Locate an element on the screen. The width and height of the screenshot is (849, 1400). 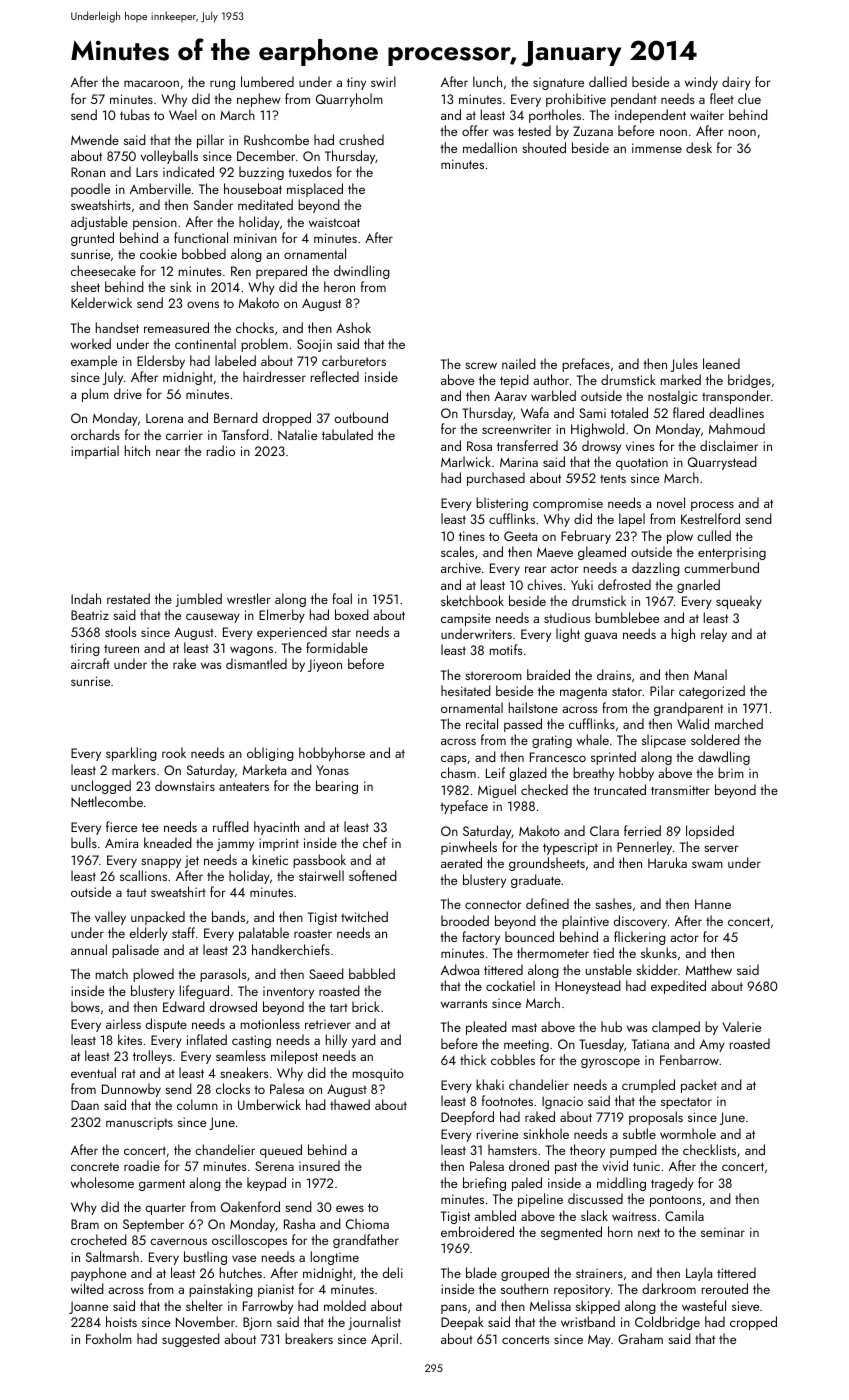
Zuzana is located at coordinates (593, 131).
